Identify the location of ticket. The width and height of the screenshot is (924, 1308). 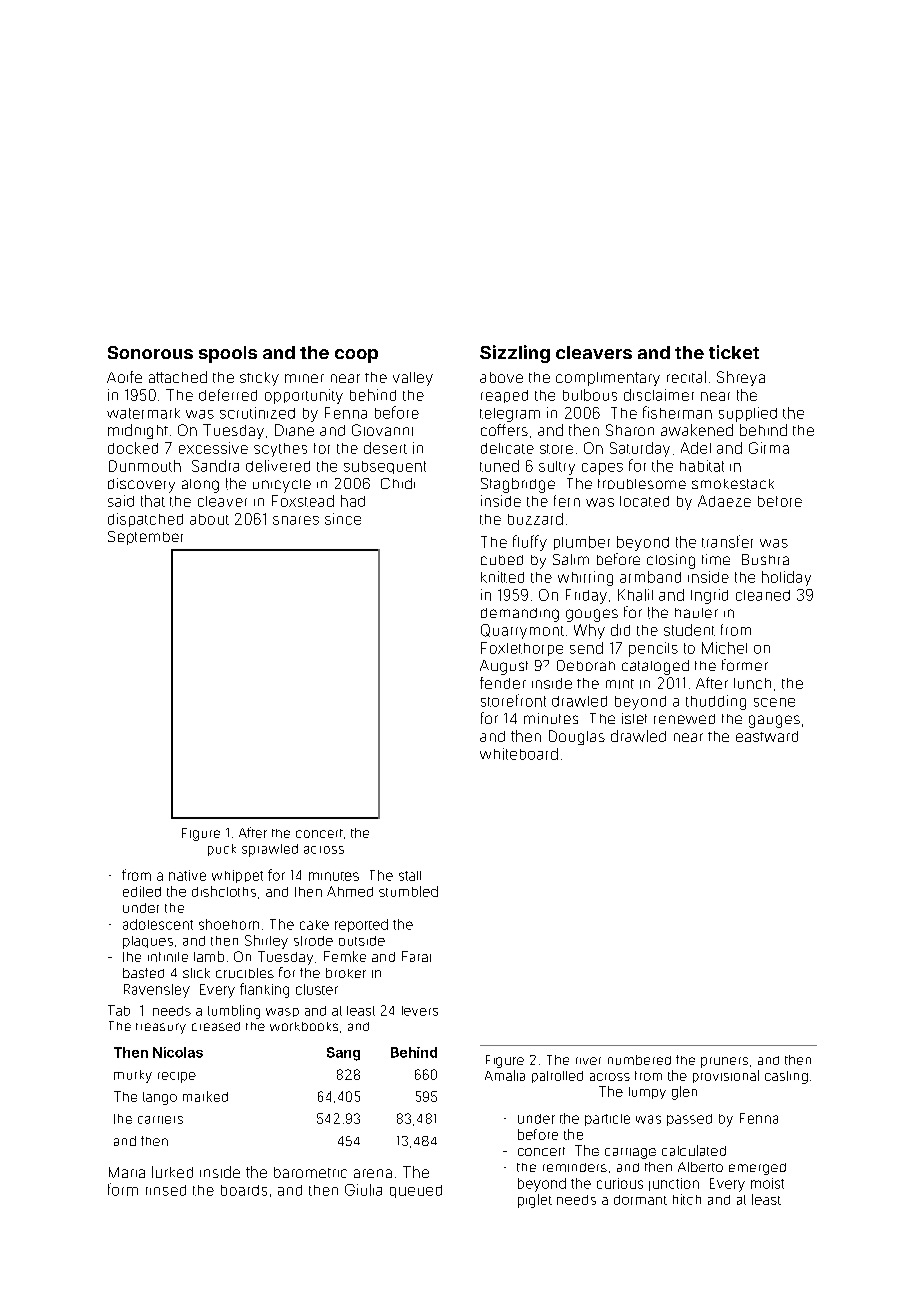
(734, 352).
